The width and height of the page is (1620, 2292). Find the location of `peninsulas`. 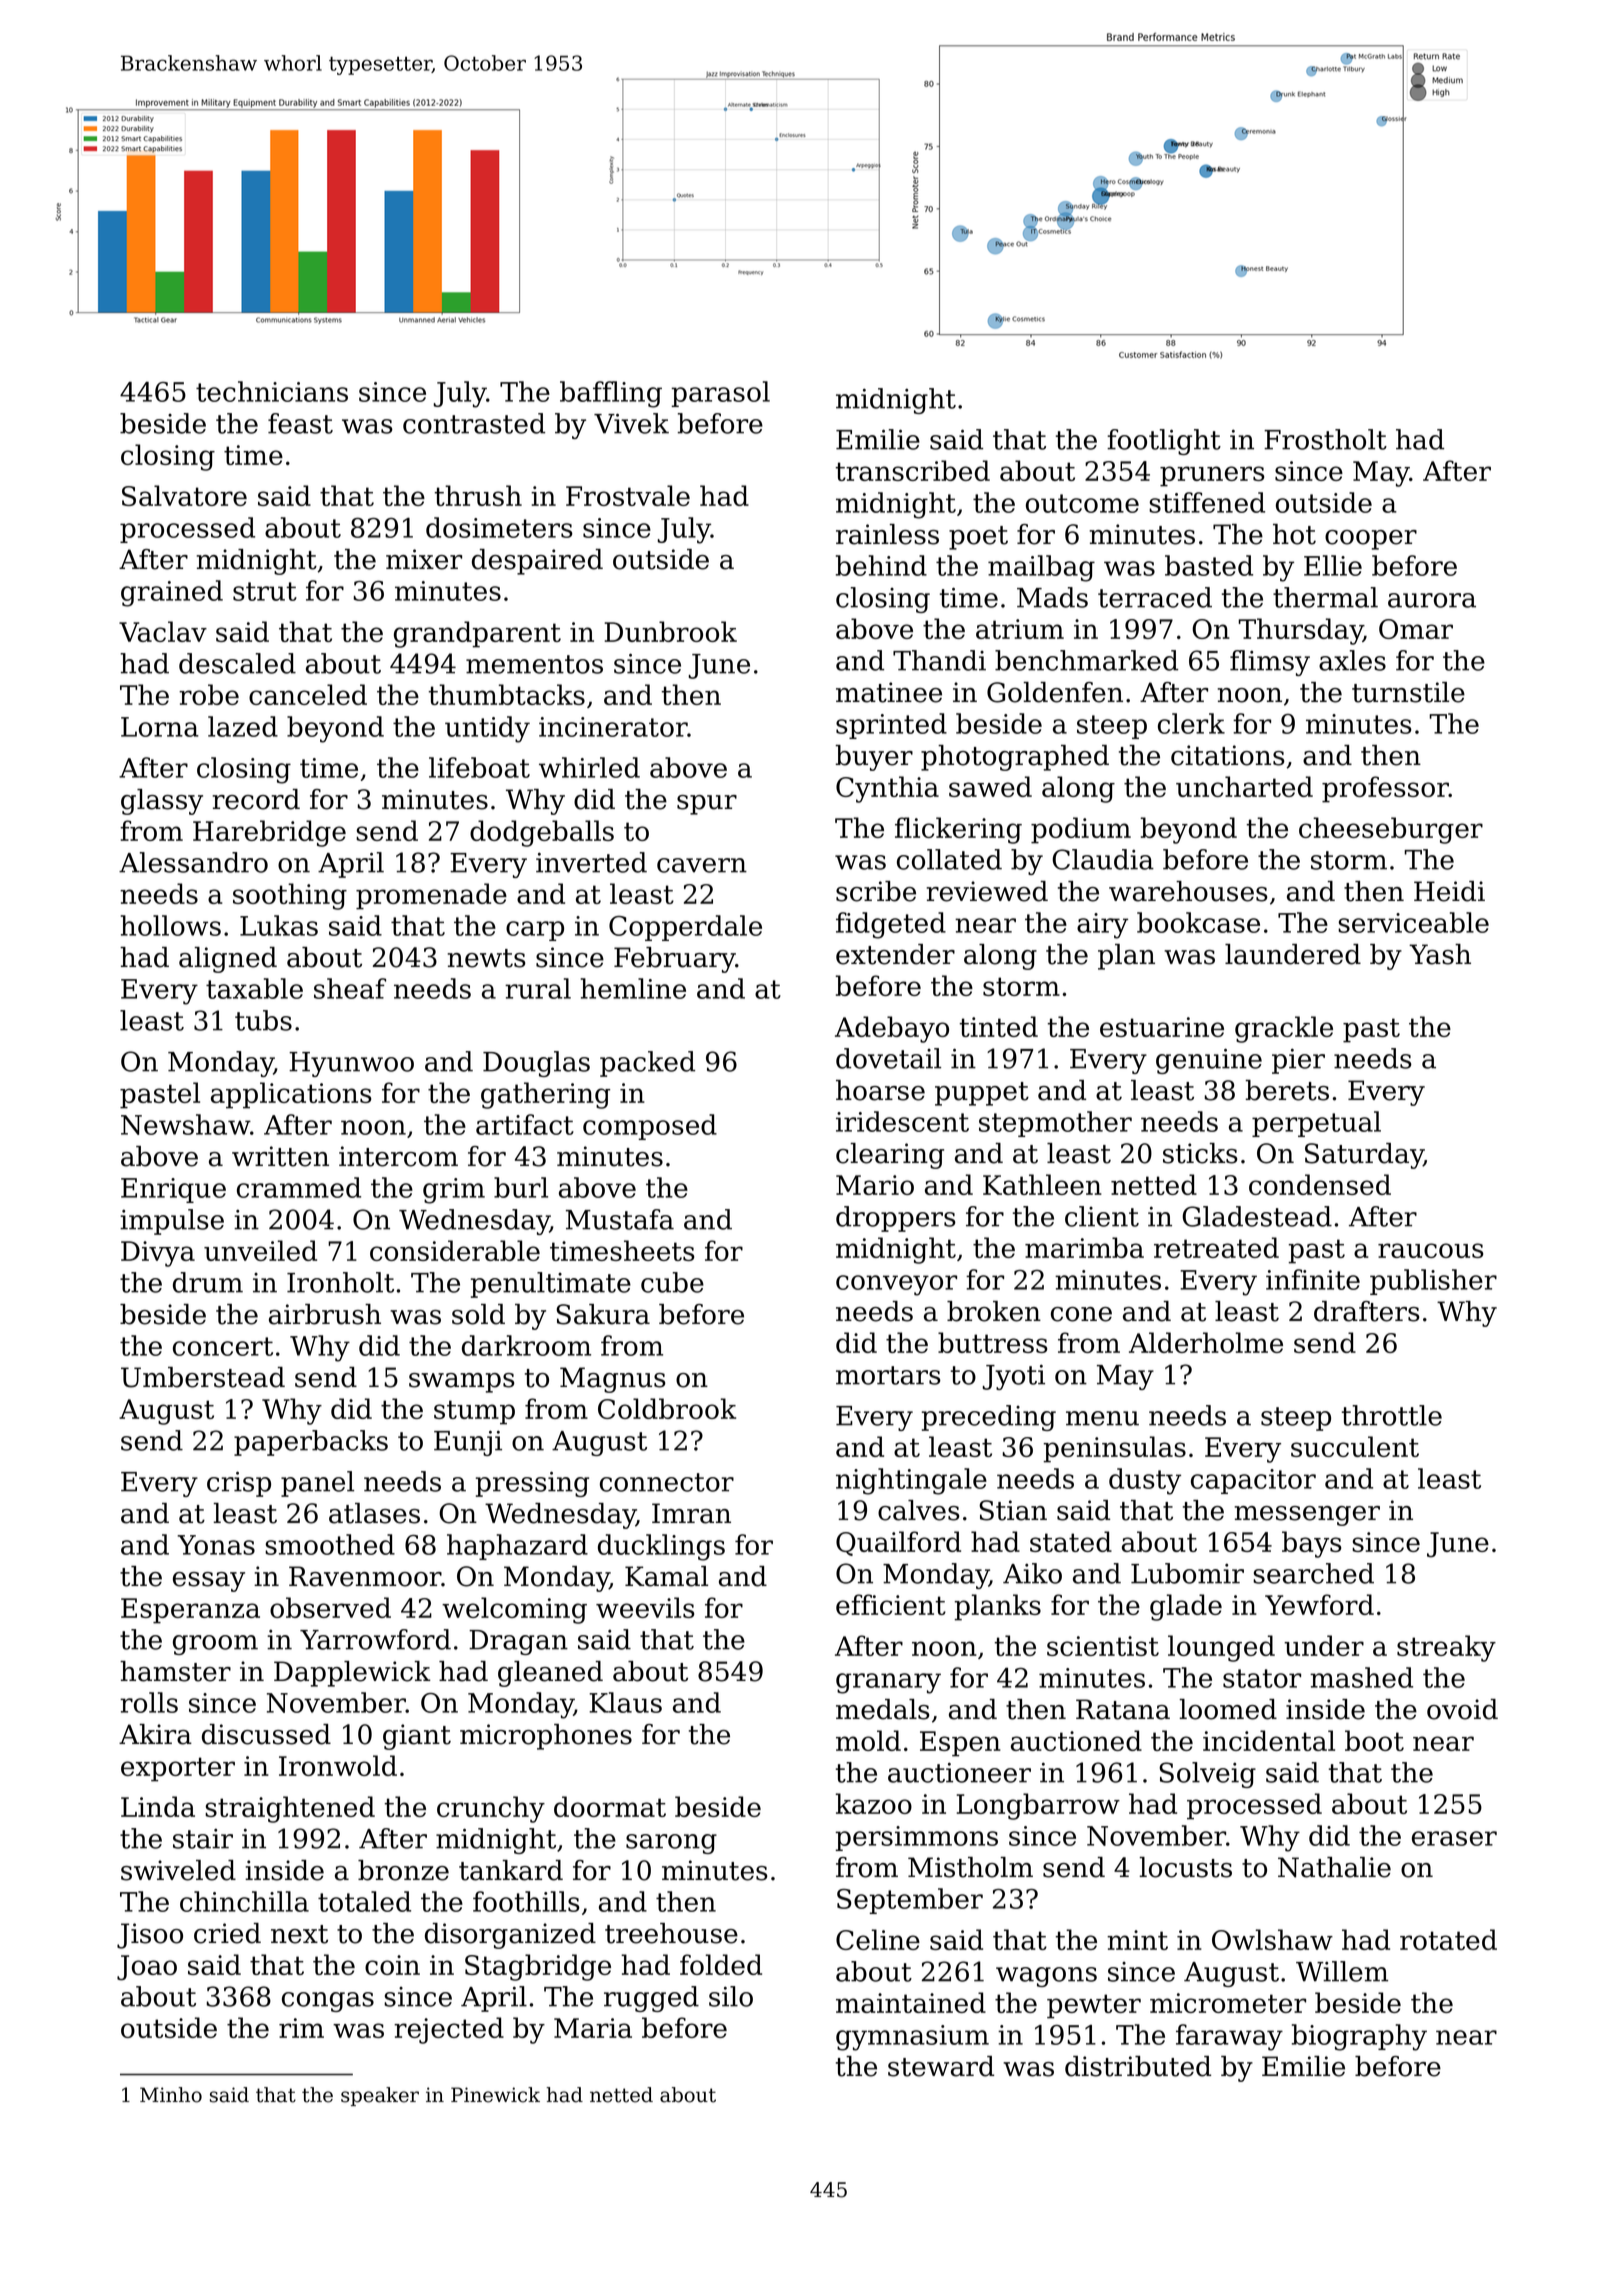

peninsulas is located at coordinates (1114, 1449).
